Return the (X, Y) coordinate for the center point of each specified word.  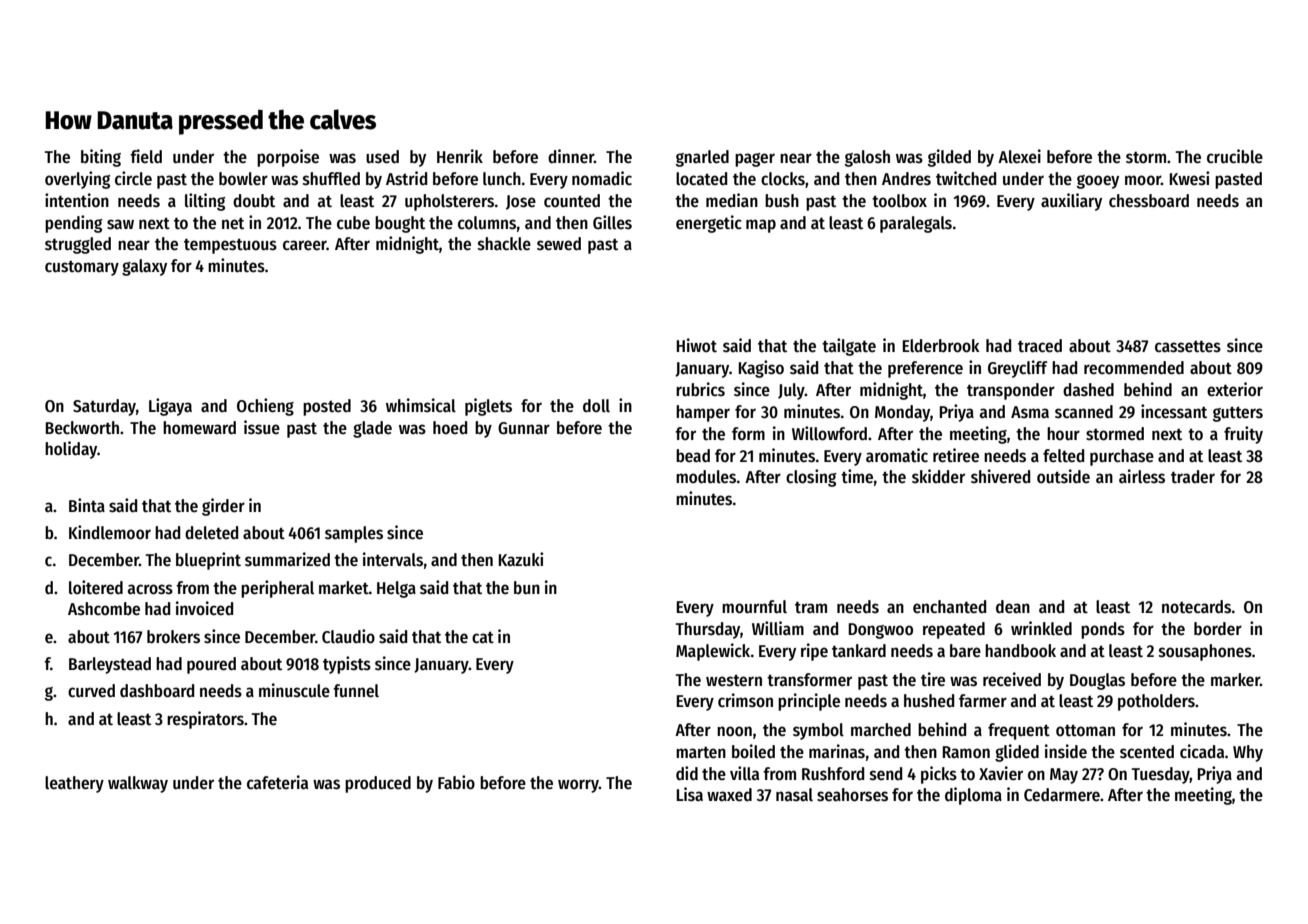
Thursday (708, 630)
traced (1040, 346)
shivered (1000, 476)
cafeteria (277, 782)
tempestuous (230, 246)
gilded (949, 158)
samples (354, 534)
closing (811, 478)
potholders (1156, 702)
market (344, 588)
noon (734, 731)
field (146, 156)
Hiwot (697, 345)
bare (965, 651)
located (701, 179)
